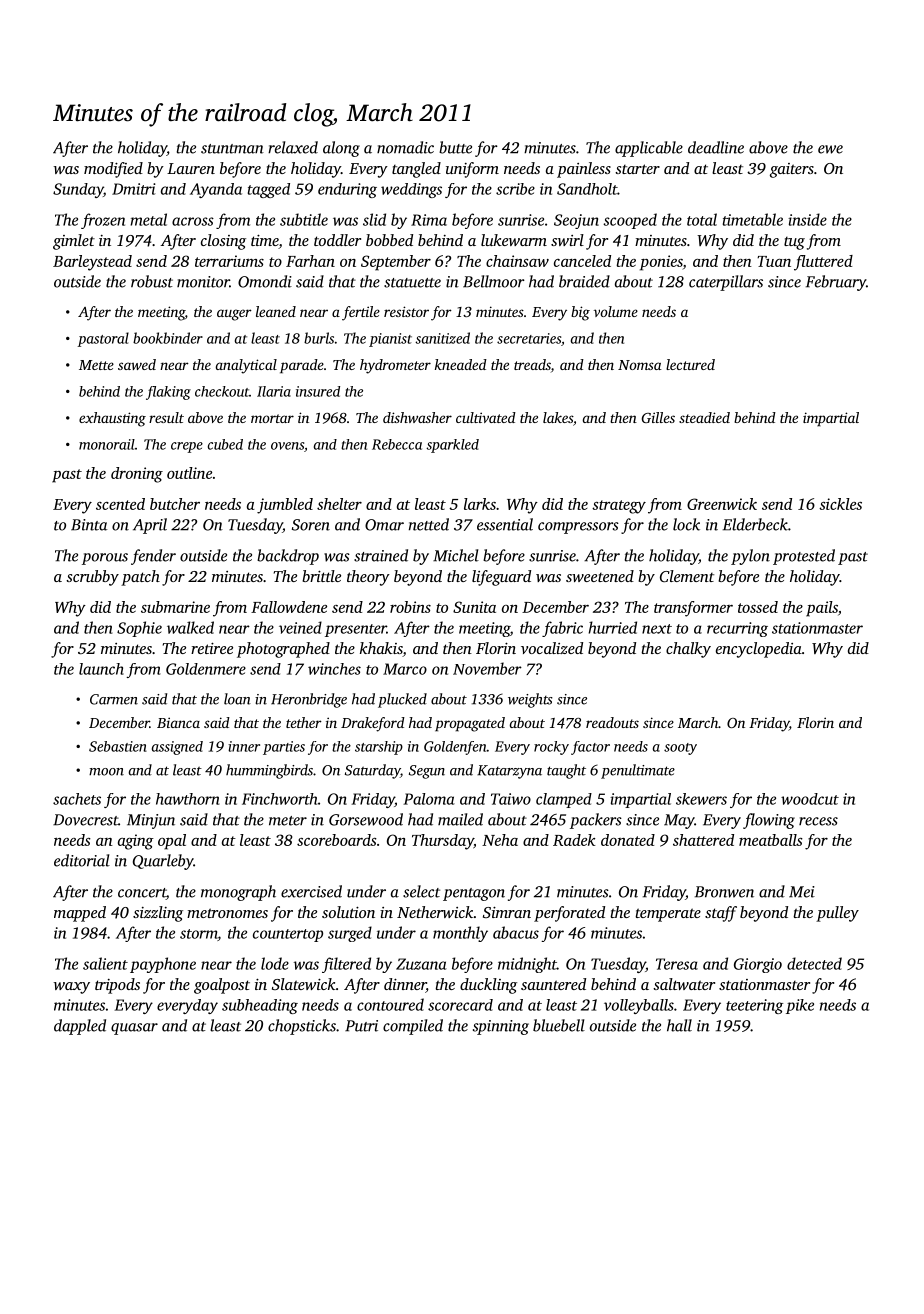  I want to click on launch, so click(101, 669).
